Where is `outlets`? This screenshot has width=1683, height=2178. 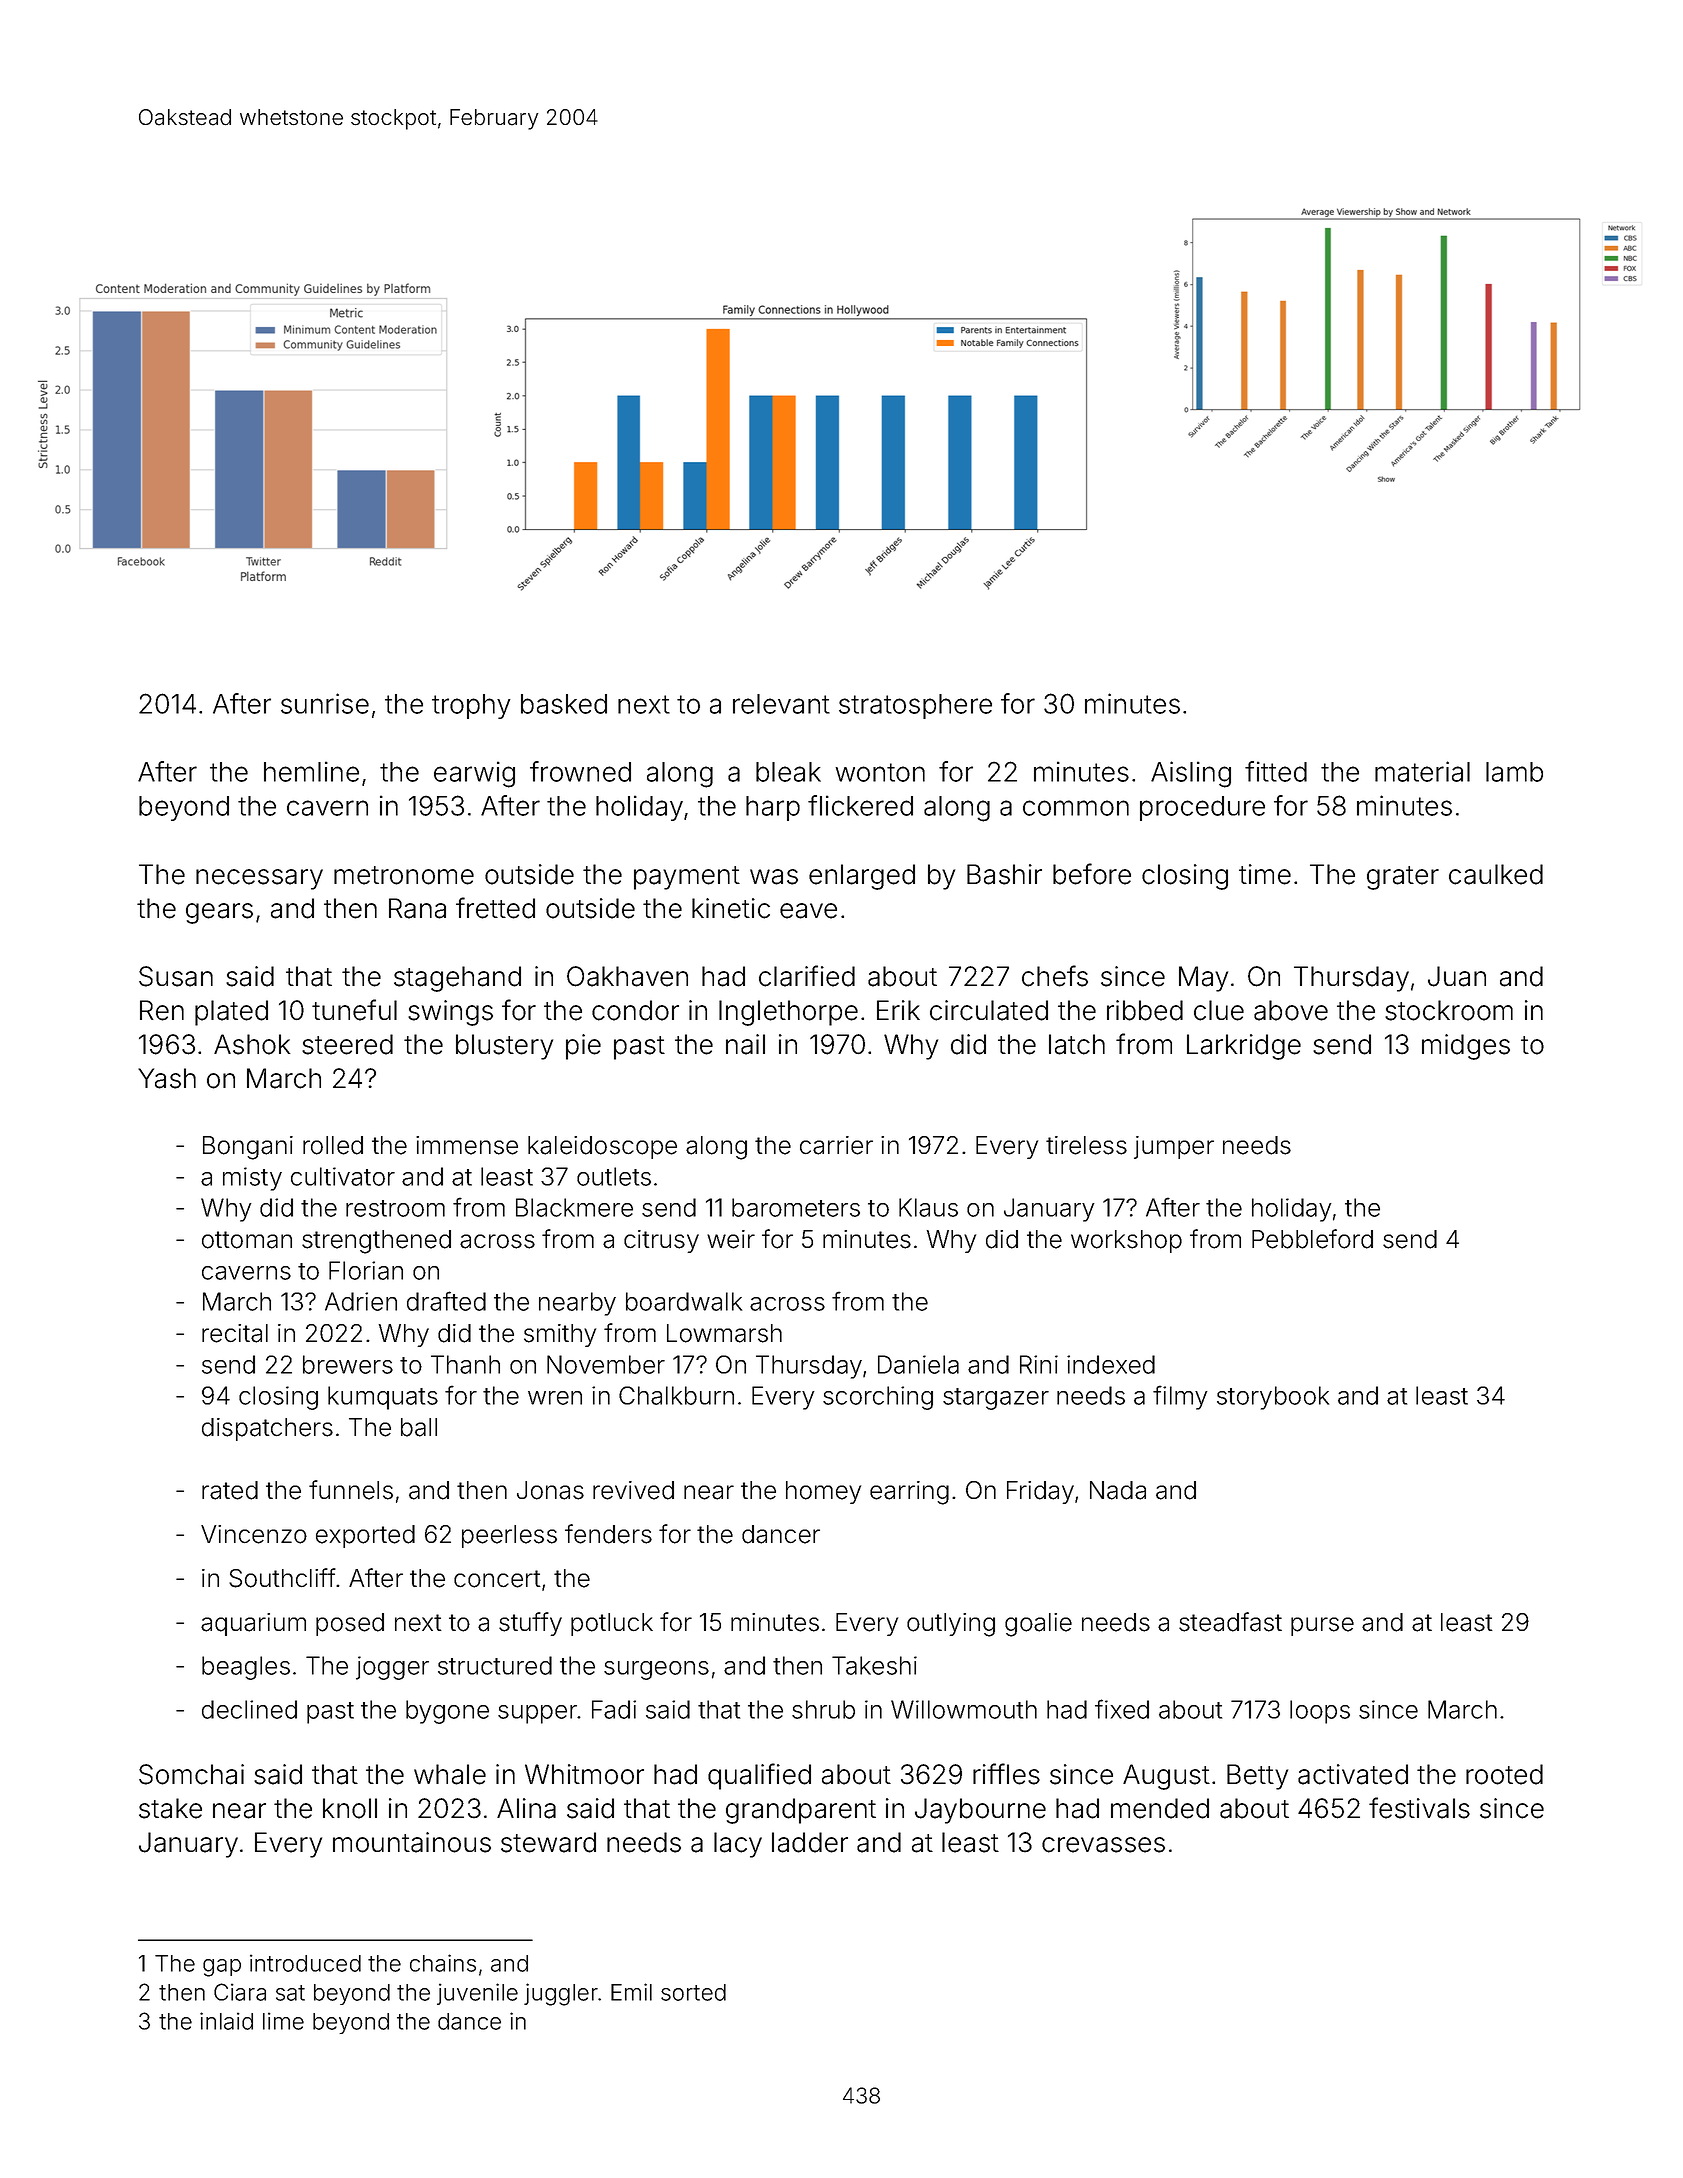
outlets is located at coordinates (614, 1176).
